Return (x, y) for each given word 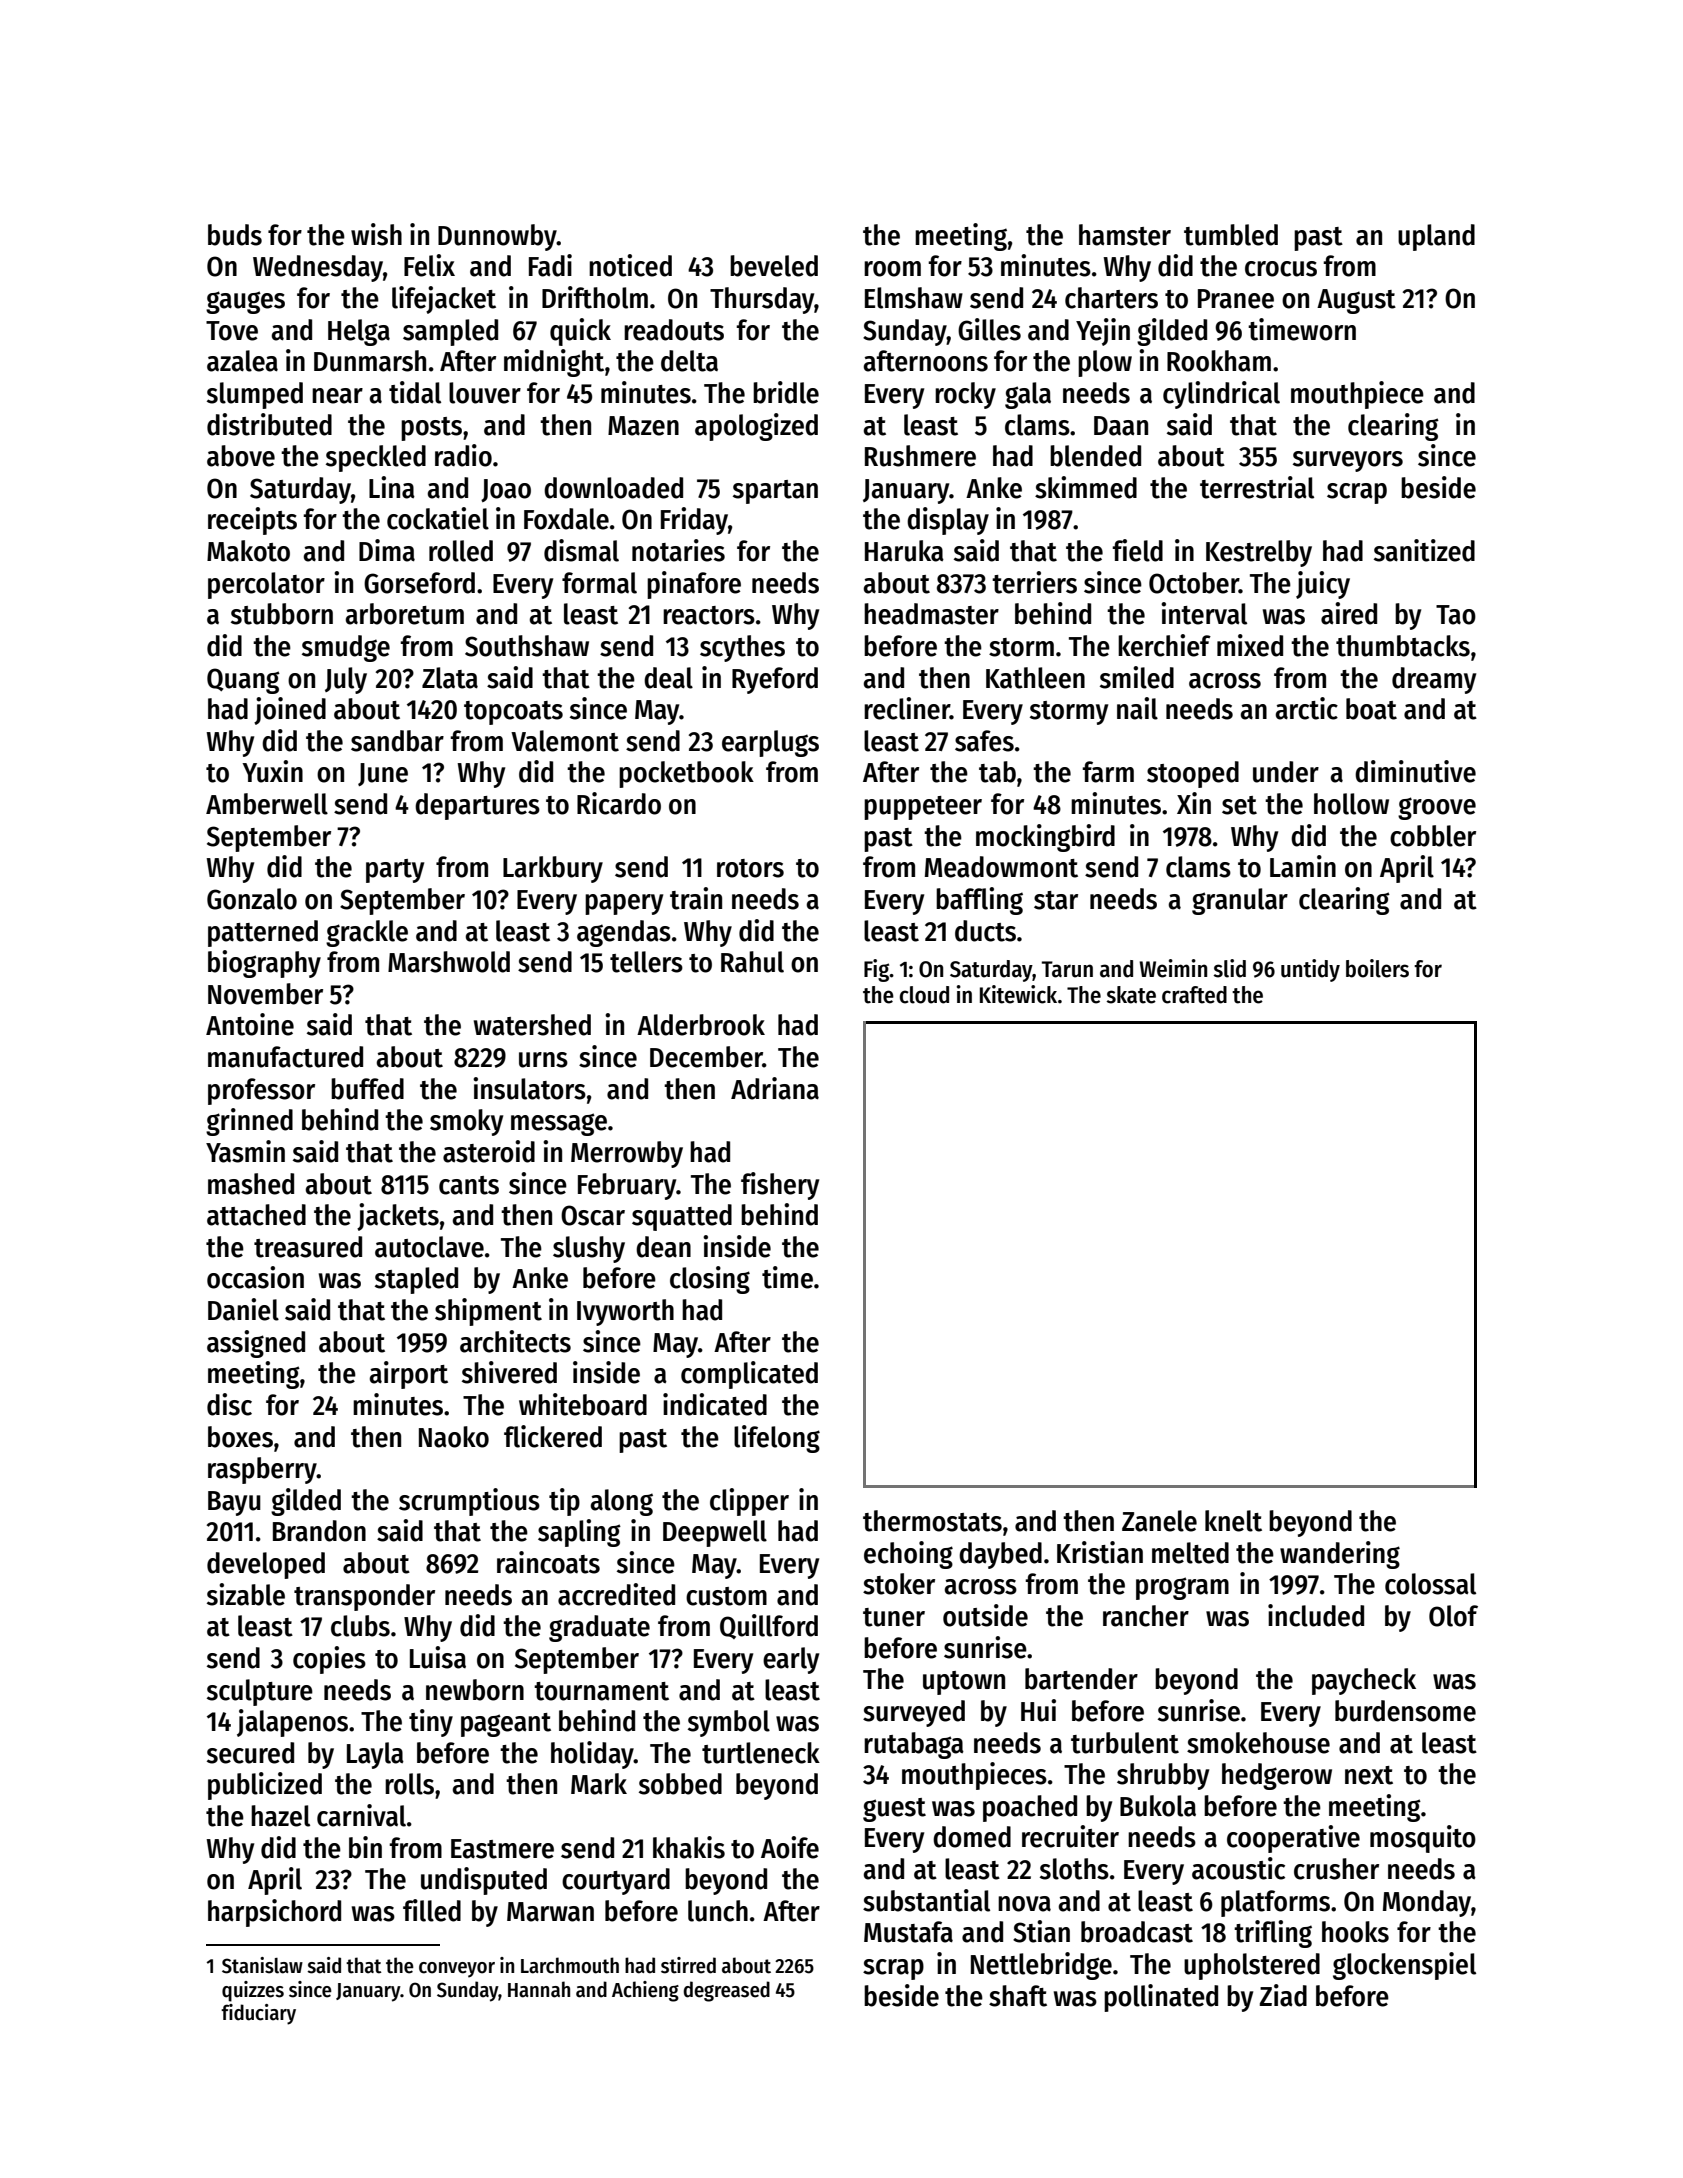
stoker (899, 1584)
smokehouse (1258, 1743)
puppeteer (923, 808)
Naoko (454, 1437)
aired (1349, 613)
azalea (242, 361)
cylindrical (1221, 395)
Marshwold (449, 962)
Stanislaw (262, 1965)
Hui (1038, 1710)
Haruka (904, 551)
